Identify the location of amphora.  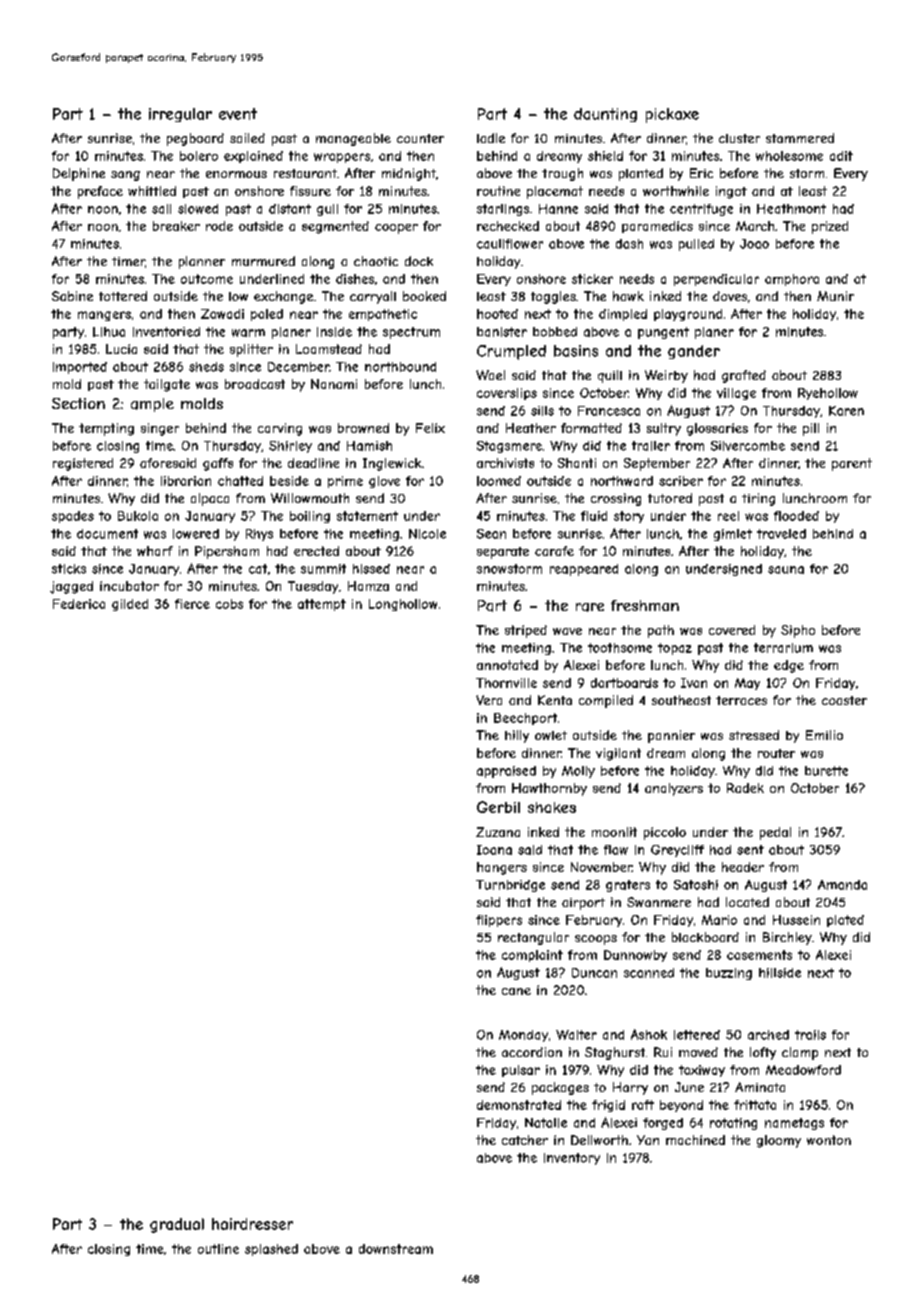
(792, 280).
